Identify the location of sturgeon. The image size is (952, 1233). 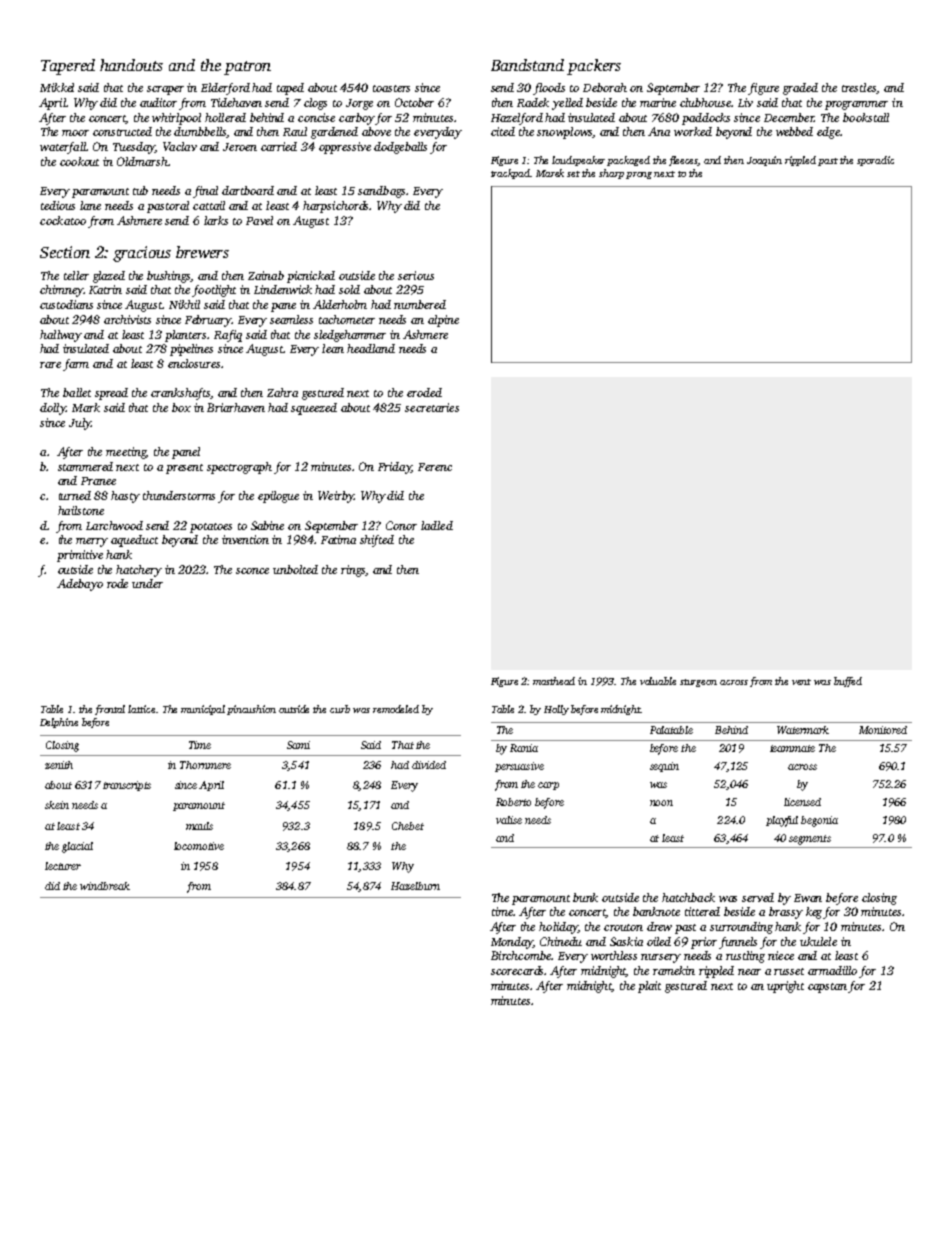
(698, 683).
